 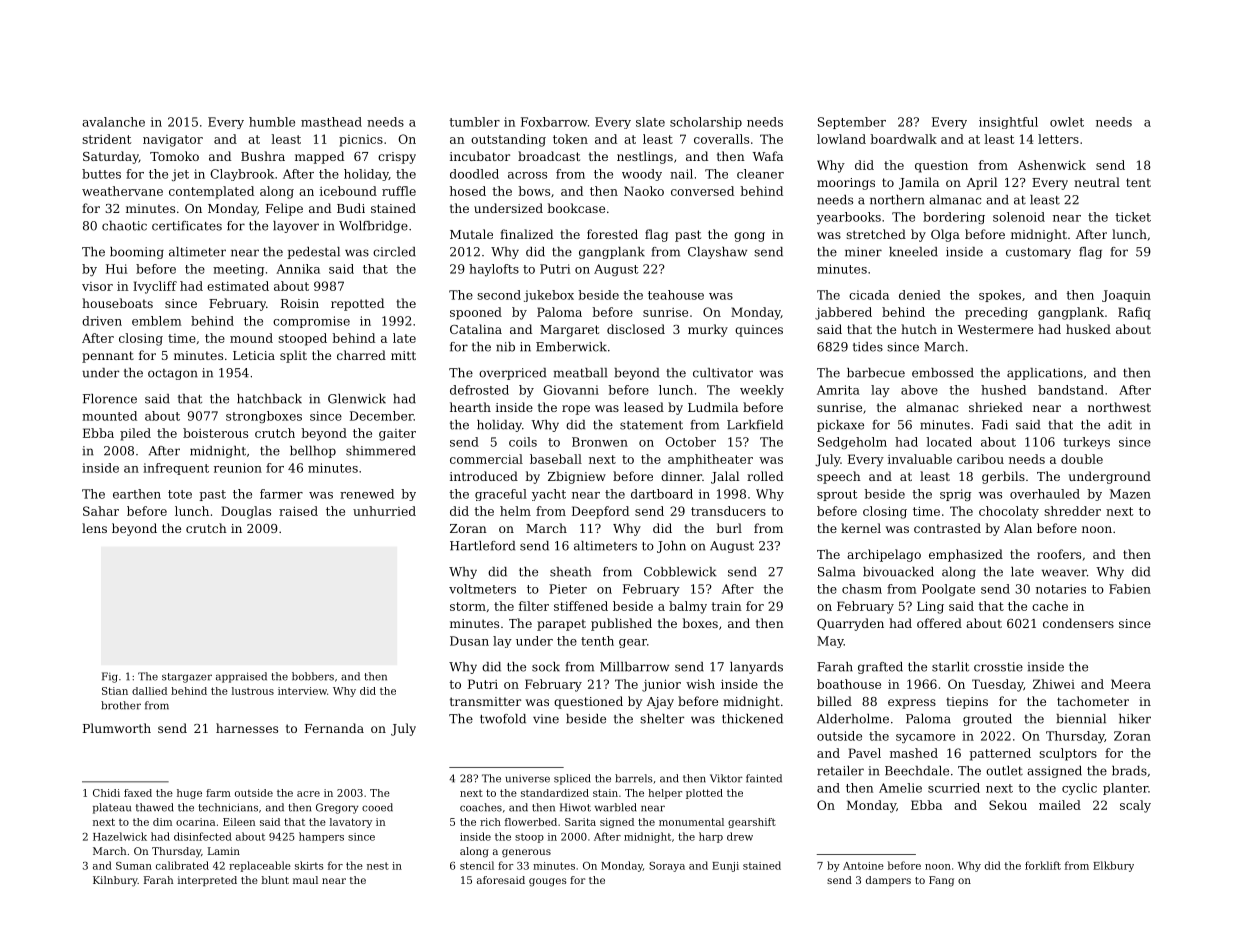 What do you see at coordinates (726, 606) in the page?
I see `train` at bounding box center [726, 606].
